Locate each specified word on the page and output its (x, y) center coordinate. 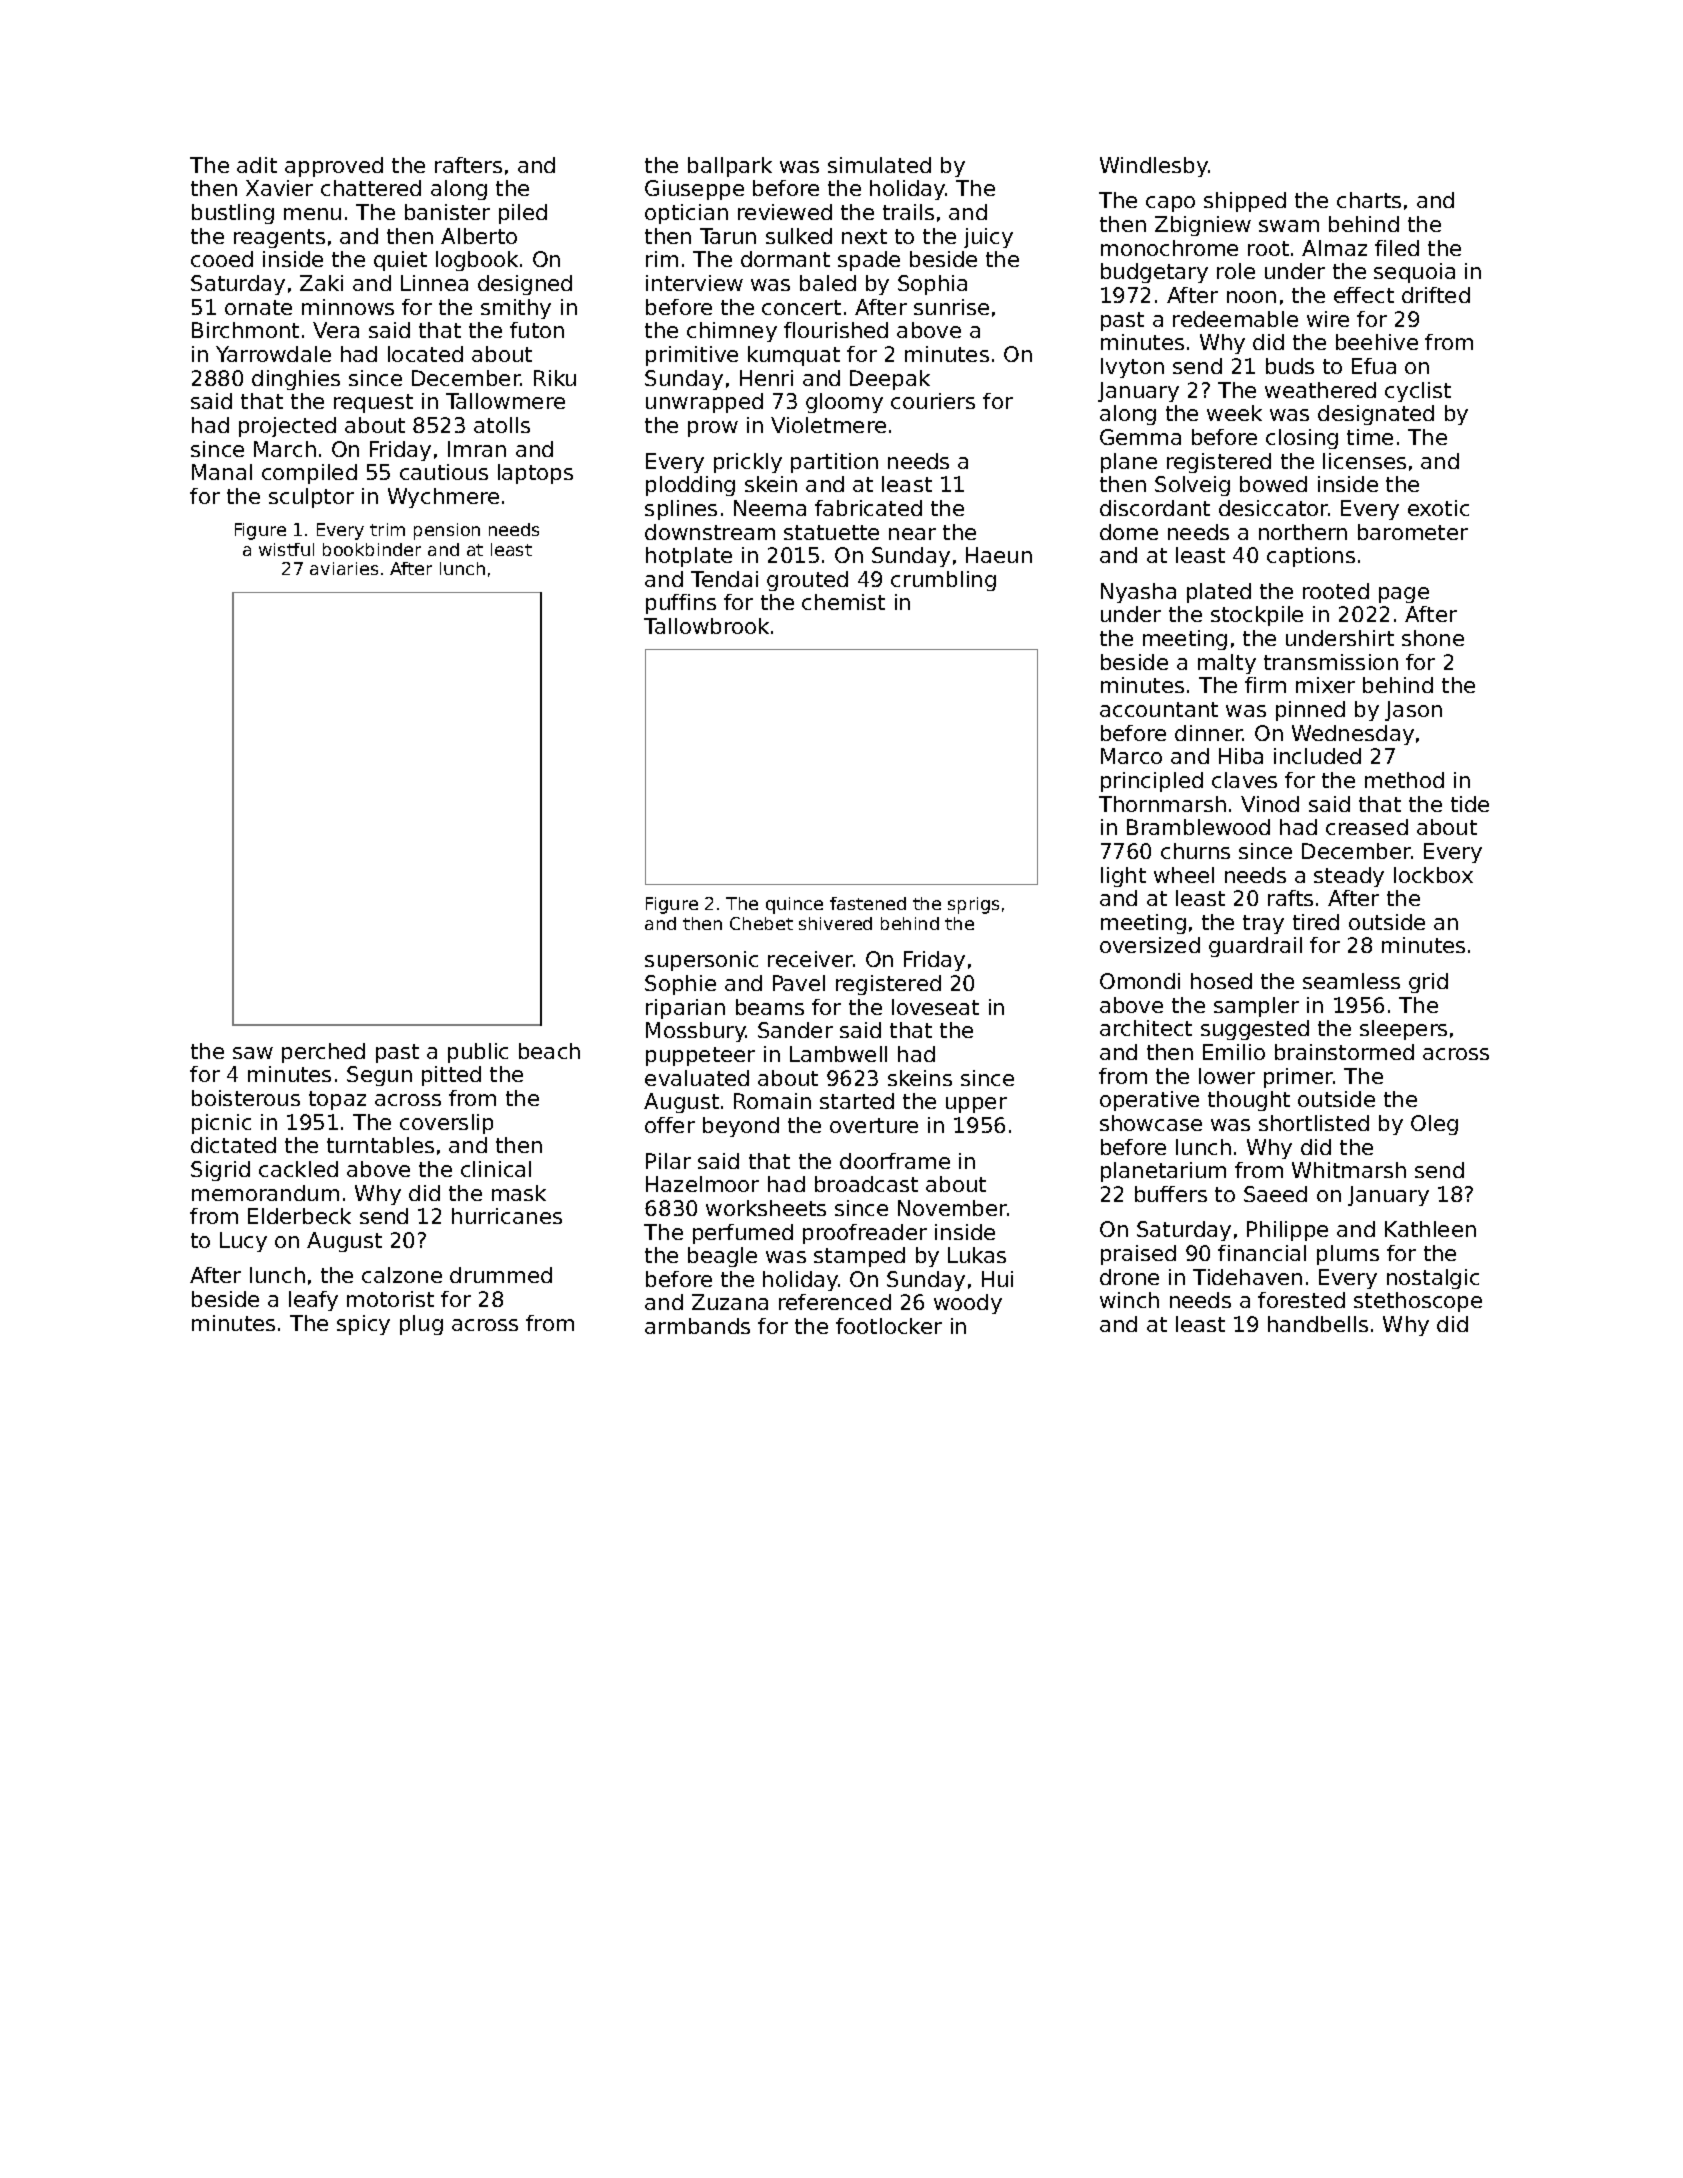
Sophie (680, 985)
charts (1369, 200)
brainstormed (1344, 1052)
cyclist (1418, 392)
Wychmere (443, 498)
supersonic (701, 961)
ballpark (730, 167)
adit (257, 165)
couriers (933, 401)
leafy (313, 1301)
